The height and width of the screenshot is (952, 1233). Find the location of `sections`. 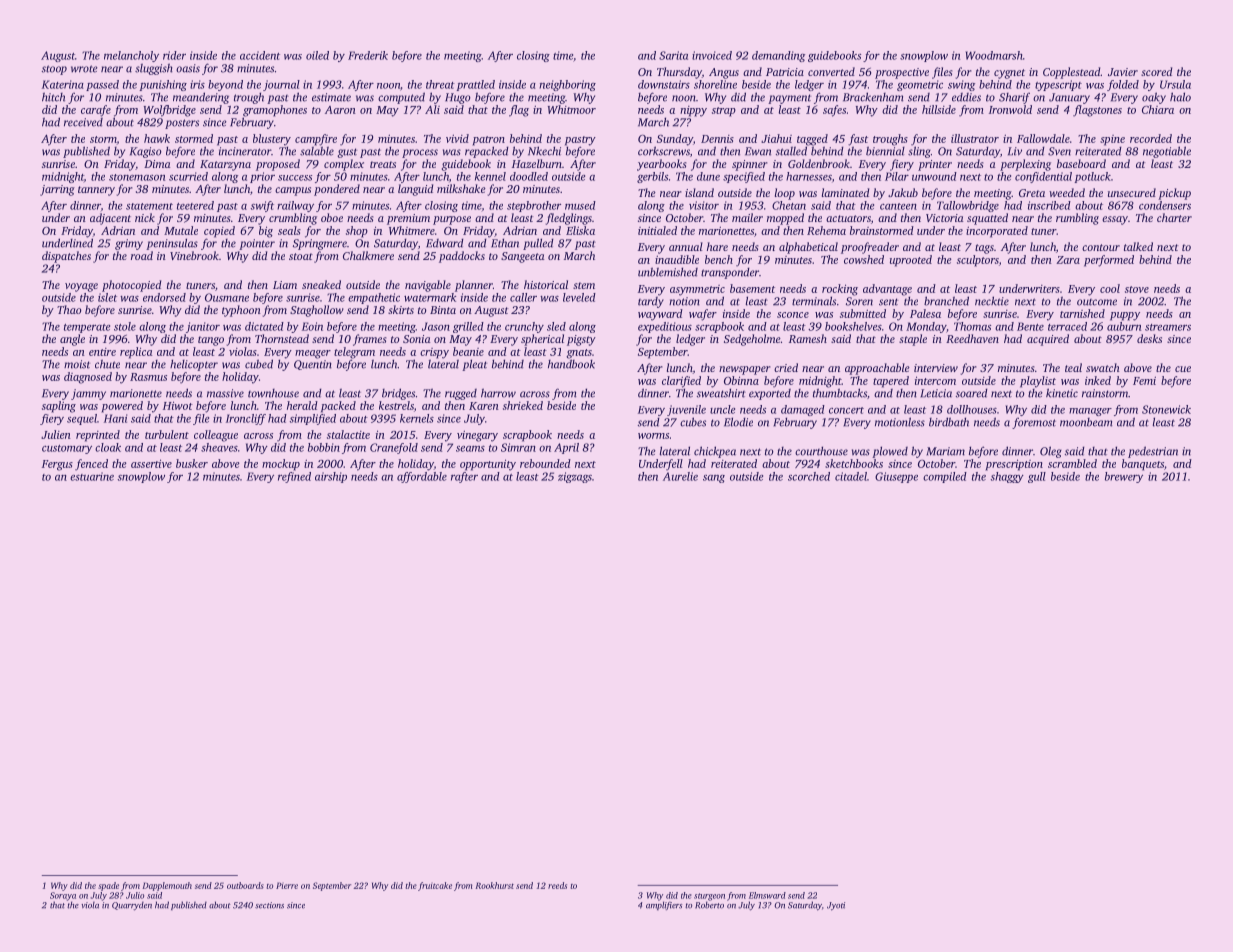

sections is located at coordinates (269, 905).
